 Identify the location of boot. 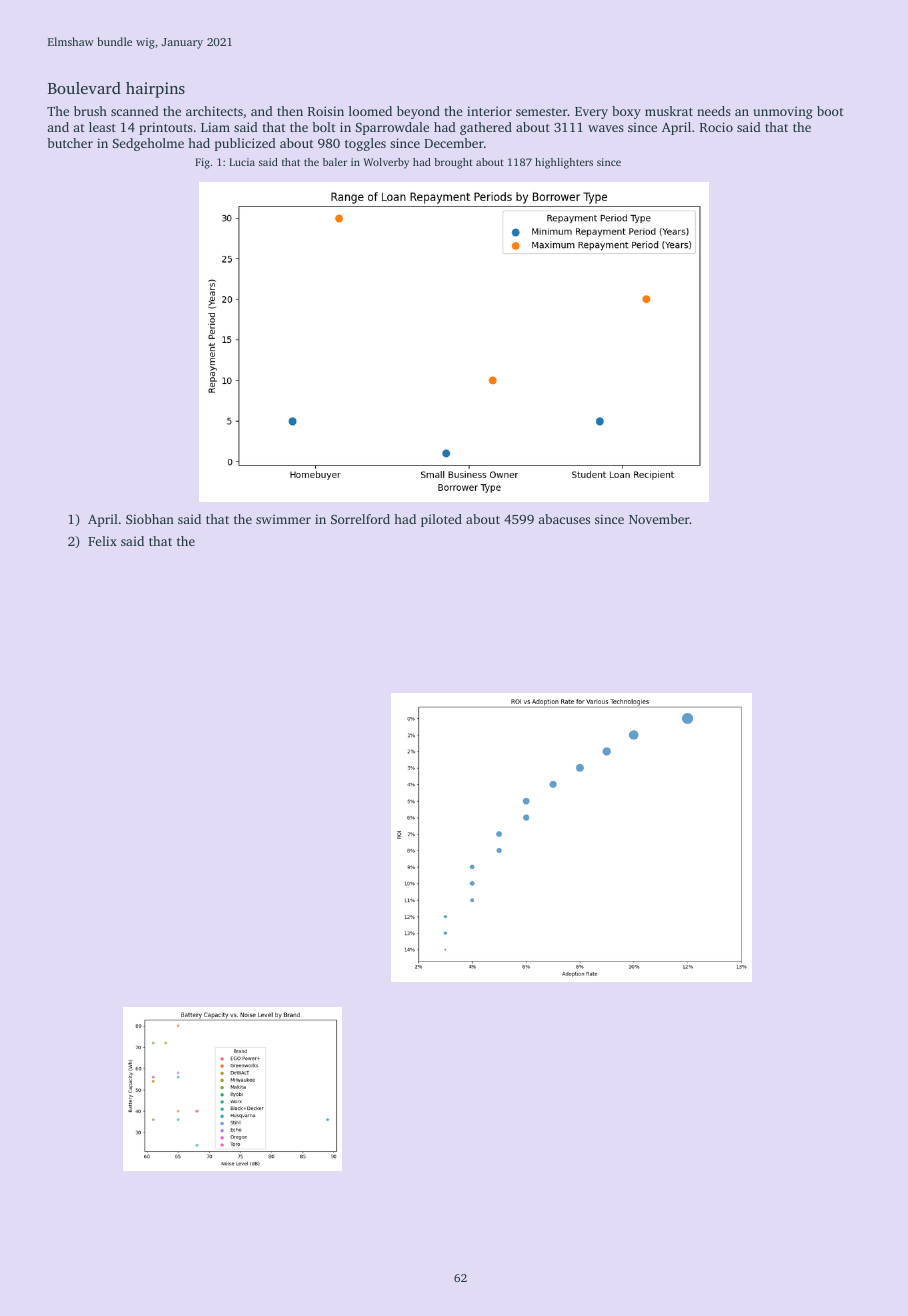
(830, 111).
